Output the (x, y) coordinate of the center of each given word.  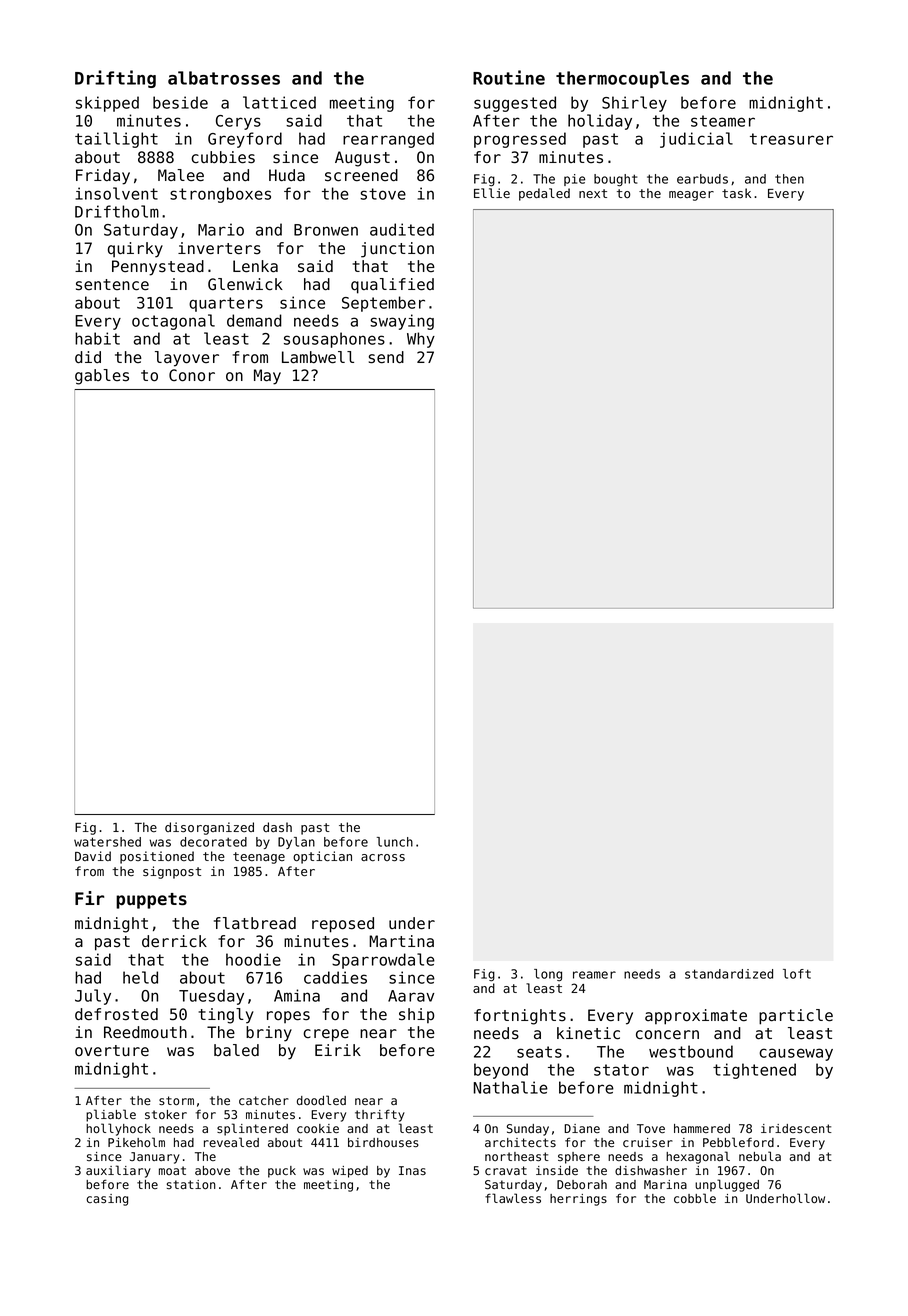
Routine (509, 77)
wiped (350, 1172)
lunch (395, 842)
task (736, 193)
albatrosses (224, 78)
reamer (594, 975)
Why (421, 340)
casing (107, 1200)
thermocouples (622, 79)
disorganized (209, 828)
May (267, 377)
